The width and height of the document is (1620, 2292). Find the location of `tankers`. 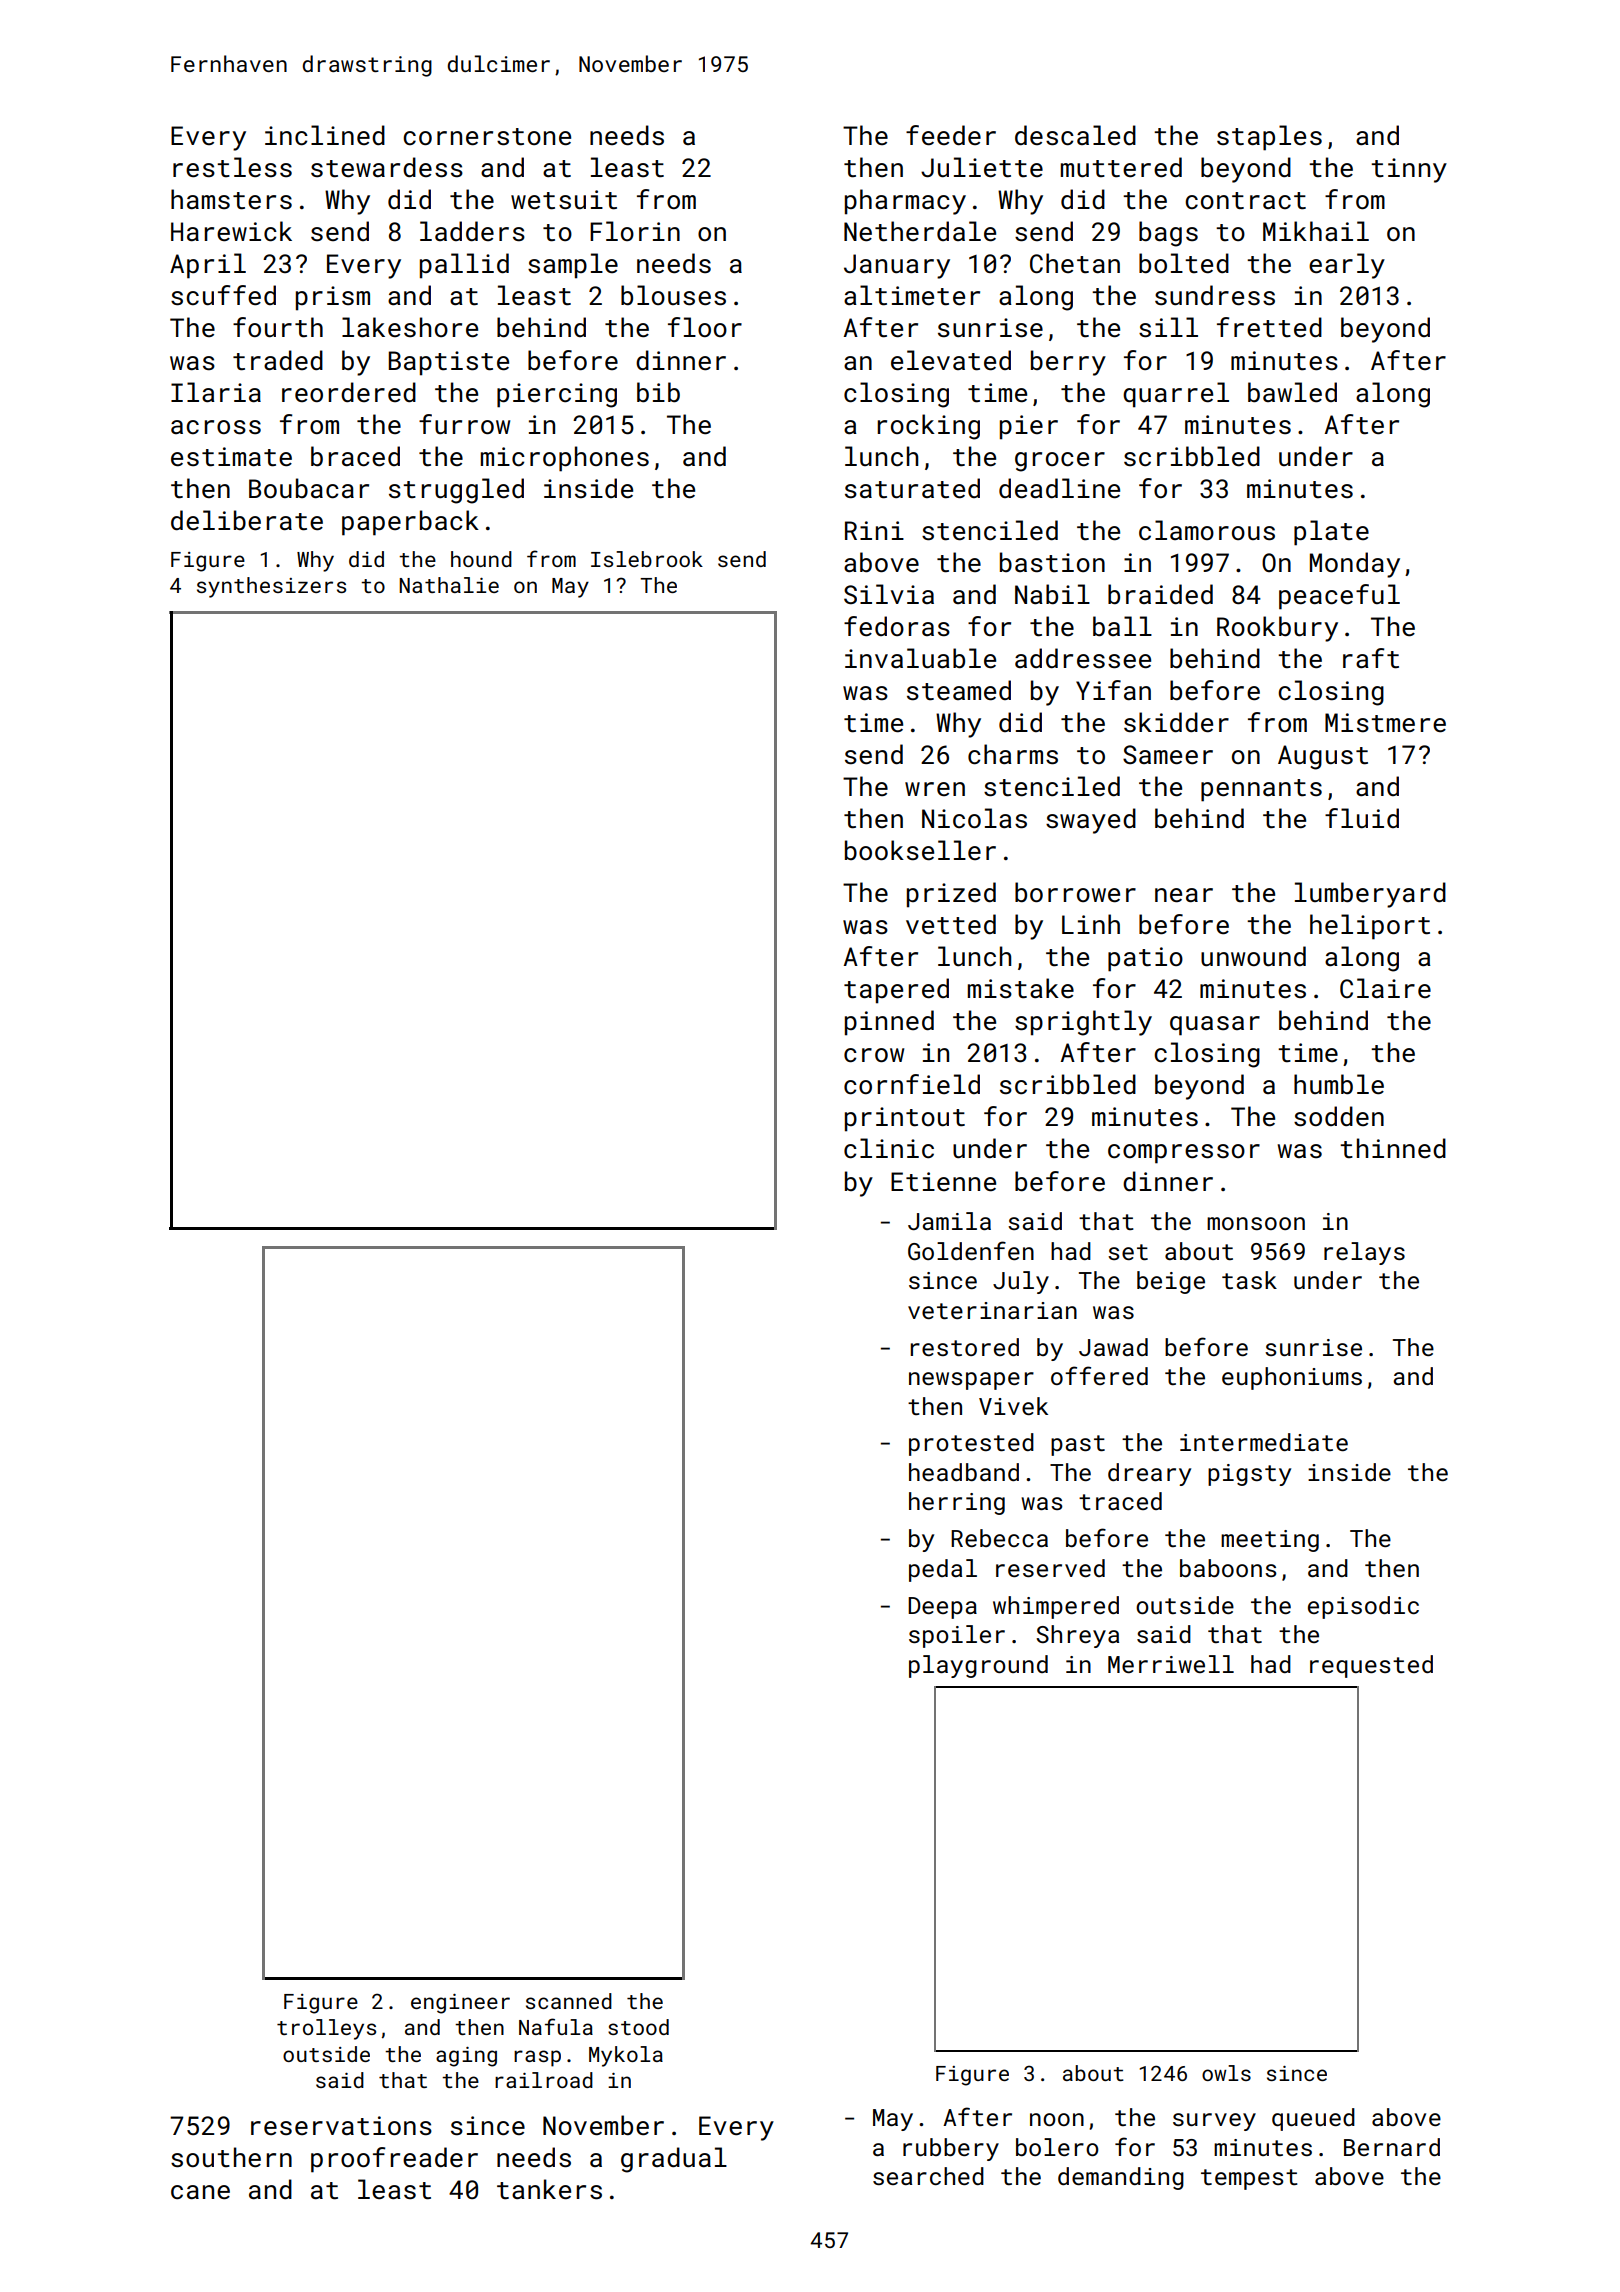

tankers is located at coordinates (549, 2189).
